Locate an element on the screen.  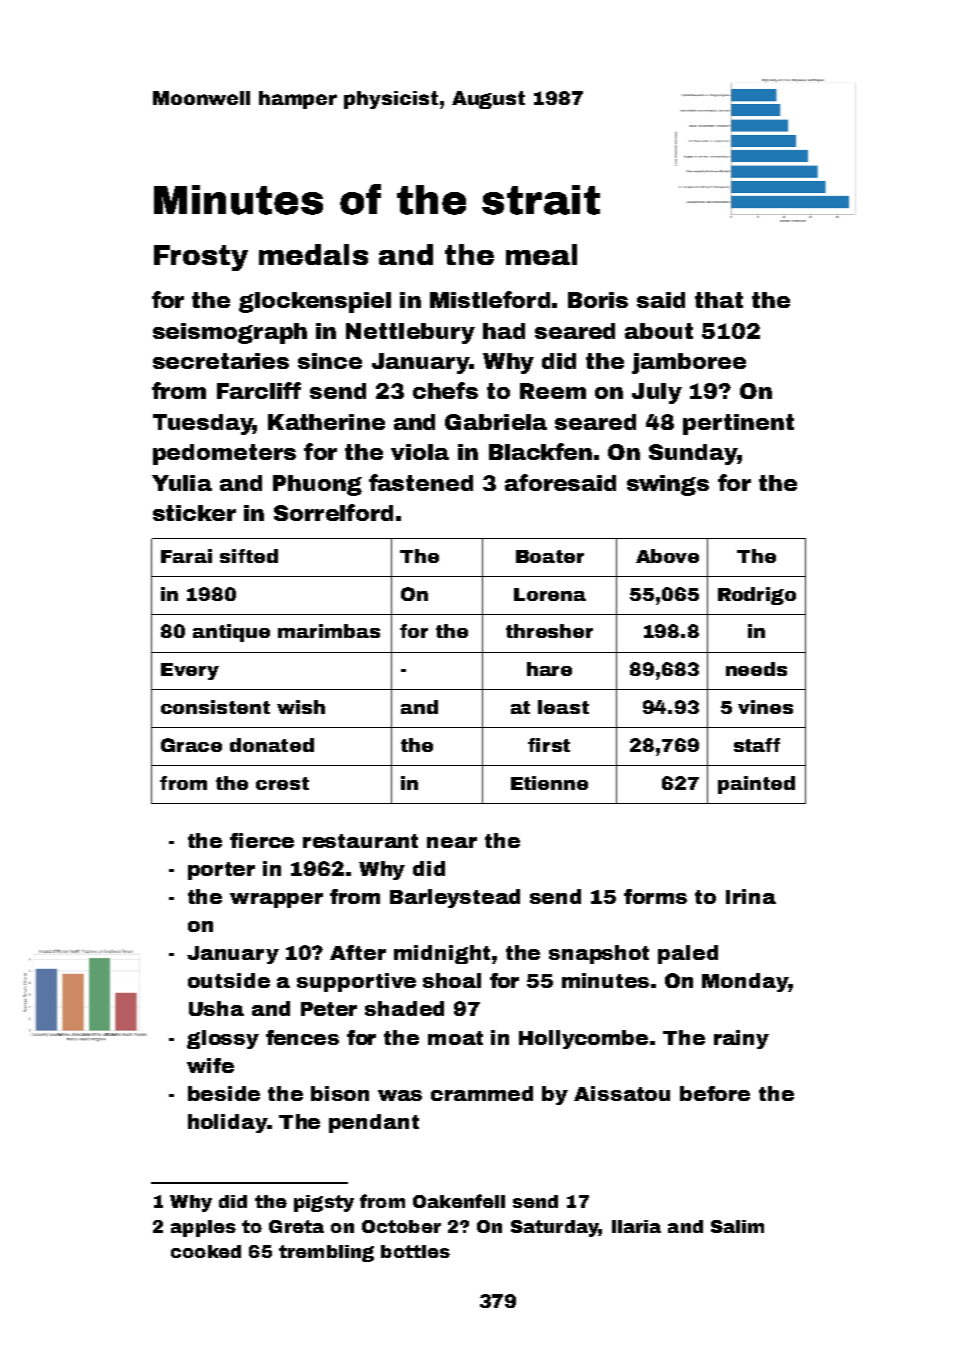
chefs is located at coordinates (445, 390).
